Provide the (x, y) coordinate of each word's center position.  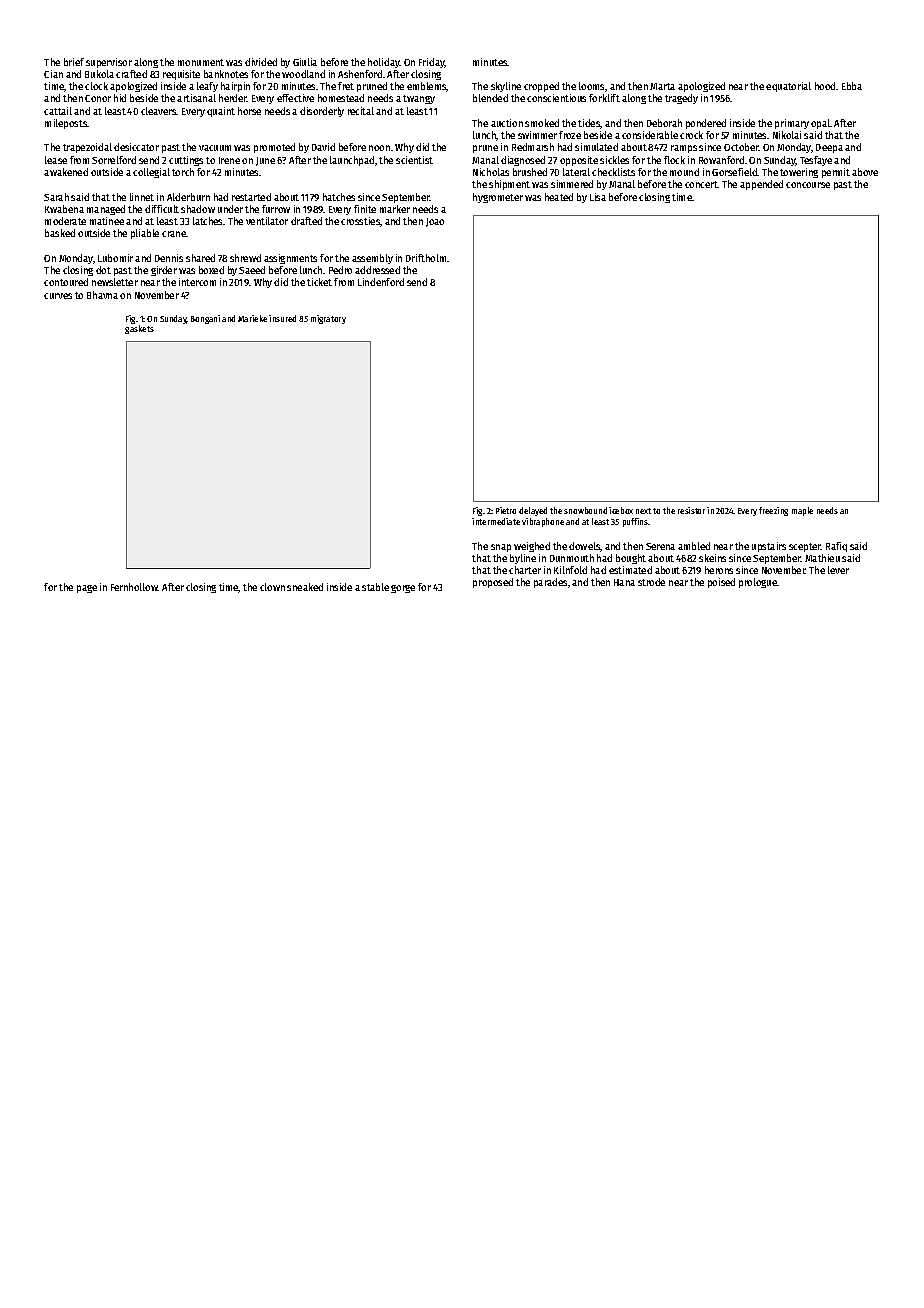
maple (802, 511)
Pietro (506, 510)
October (741, 147)
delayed (533, 511)
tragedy (681, 99)
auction (507, 123)
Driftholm (426, 258)
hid (120, 98)
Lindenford (381, 282)
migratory (328, 319)
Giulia (305, 62)
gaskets (139, 329)
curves (58, 296)
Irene (229, 160)
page (87, 589)
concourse (808, 185)
